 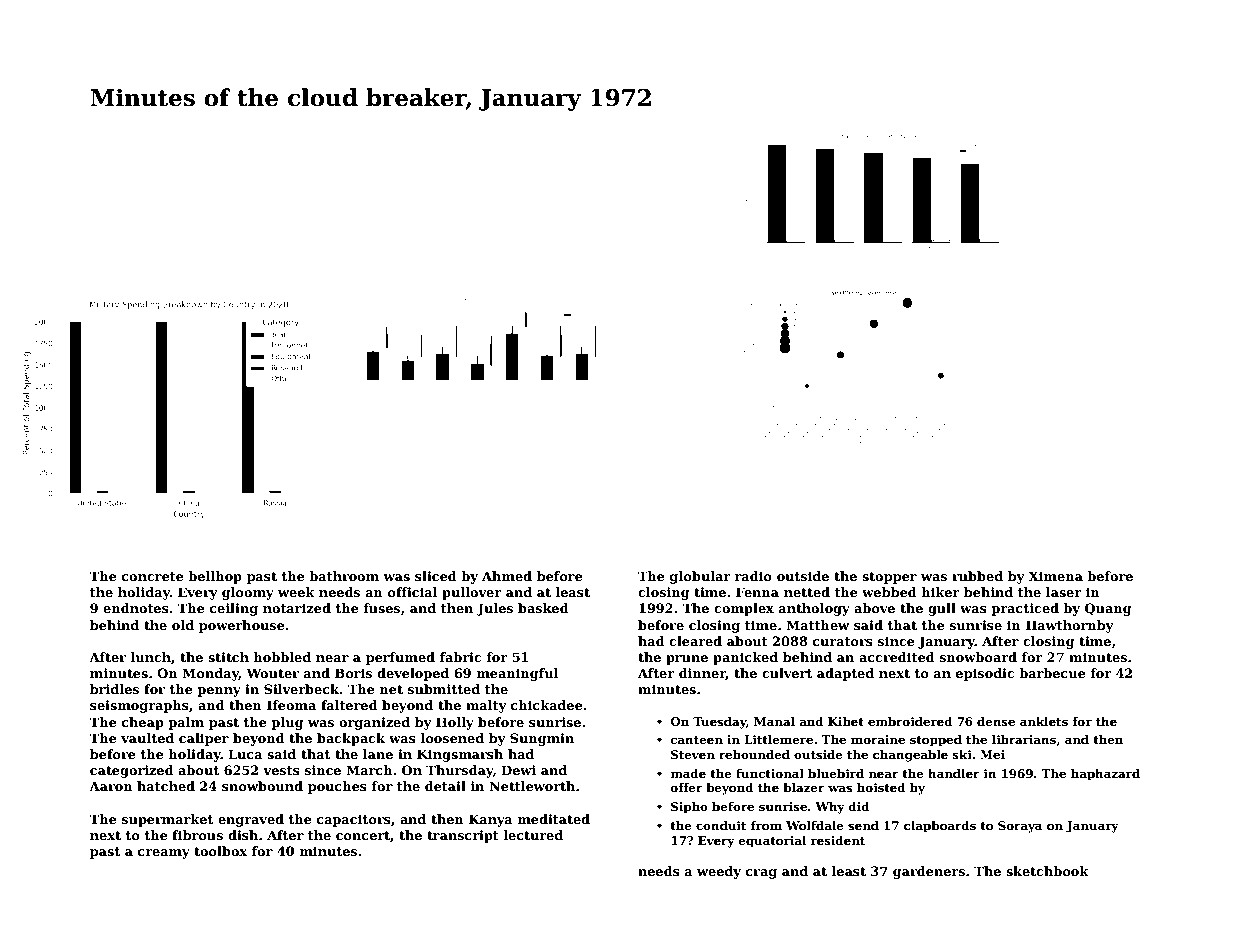 What do you see at coordinates (804, 787) in the screenshot?
I see `blazer` at bounding box center [804, 787].
